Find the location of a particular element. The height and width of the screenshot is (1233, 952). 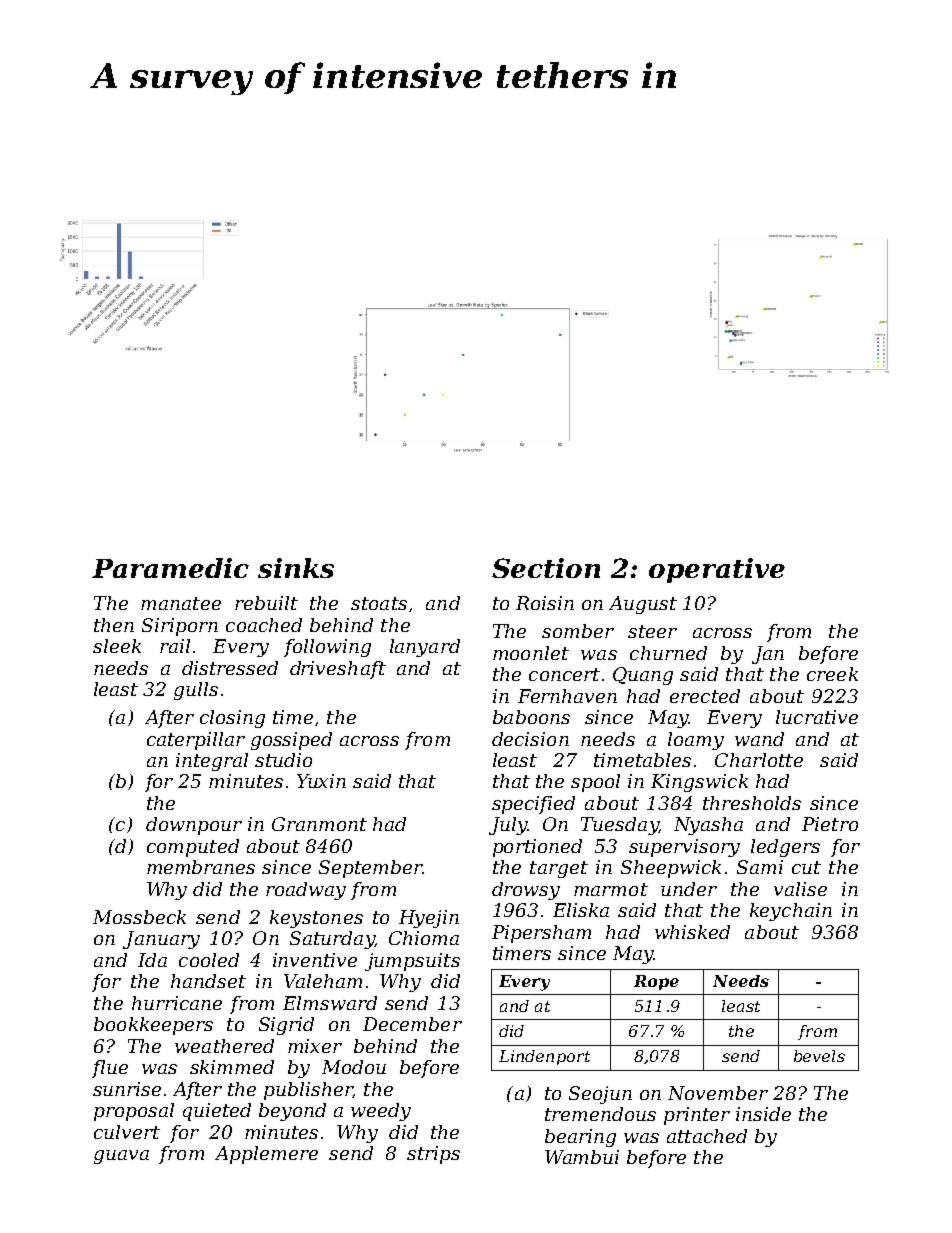

Hyejin is located at coordinates (429, 919).
